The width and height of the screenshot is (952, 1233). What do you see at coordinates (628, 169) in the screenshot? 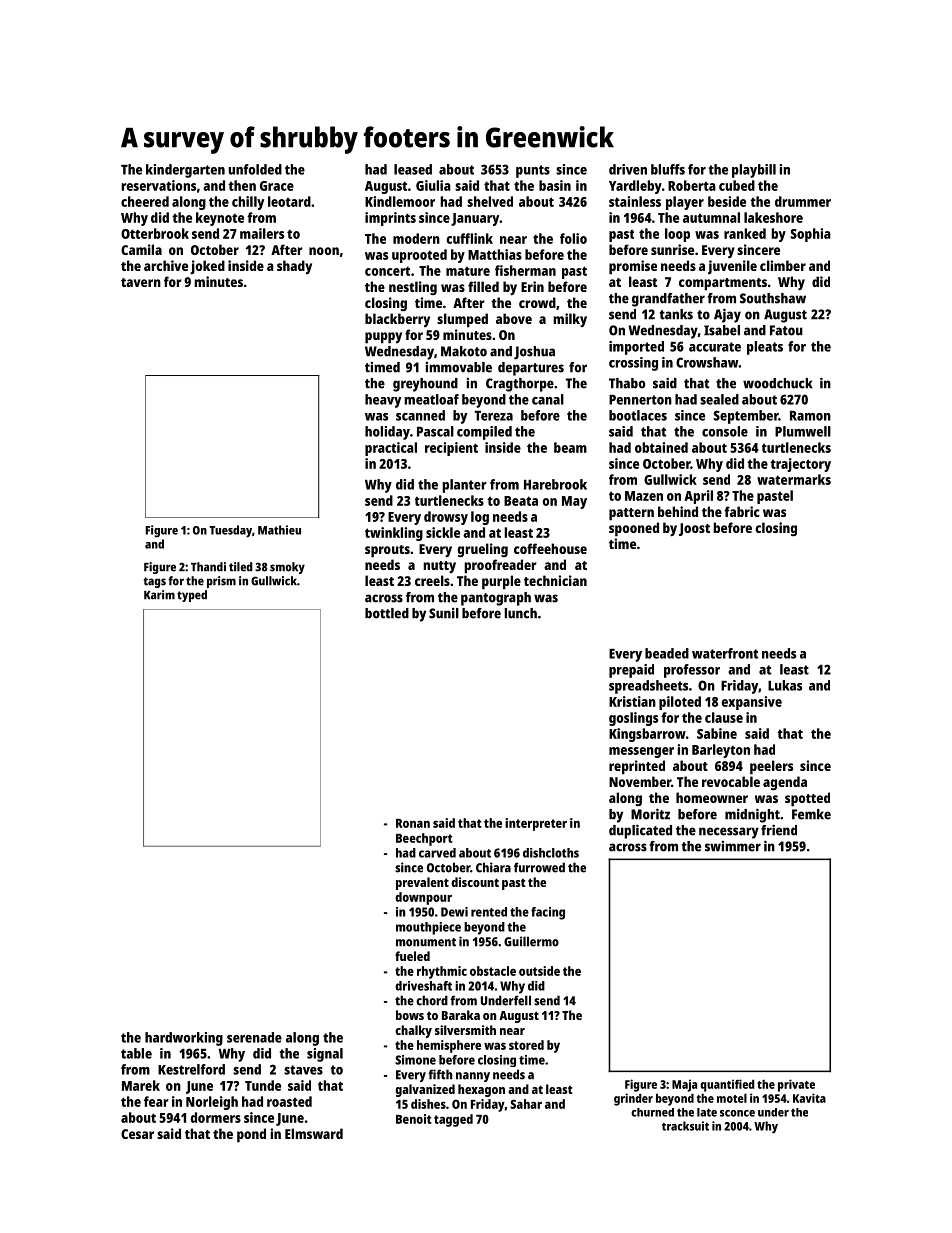
I see `driven` at bounding box center [628, 169].
